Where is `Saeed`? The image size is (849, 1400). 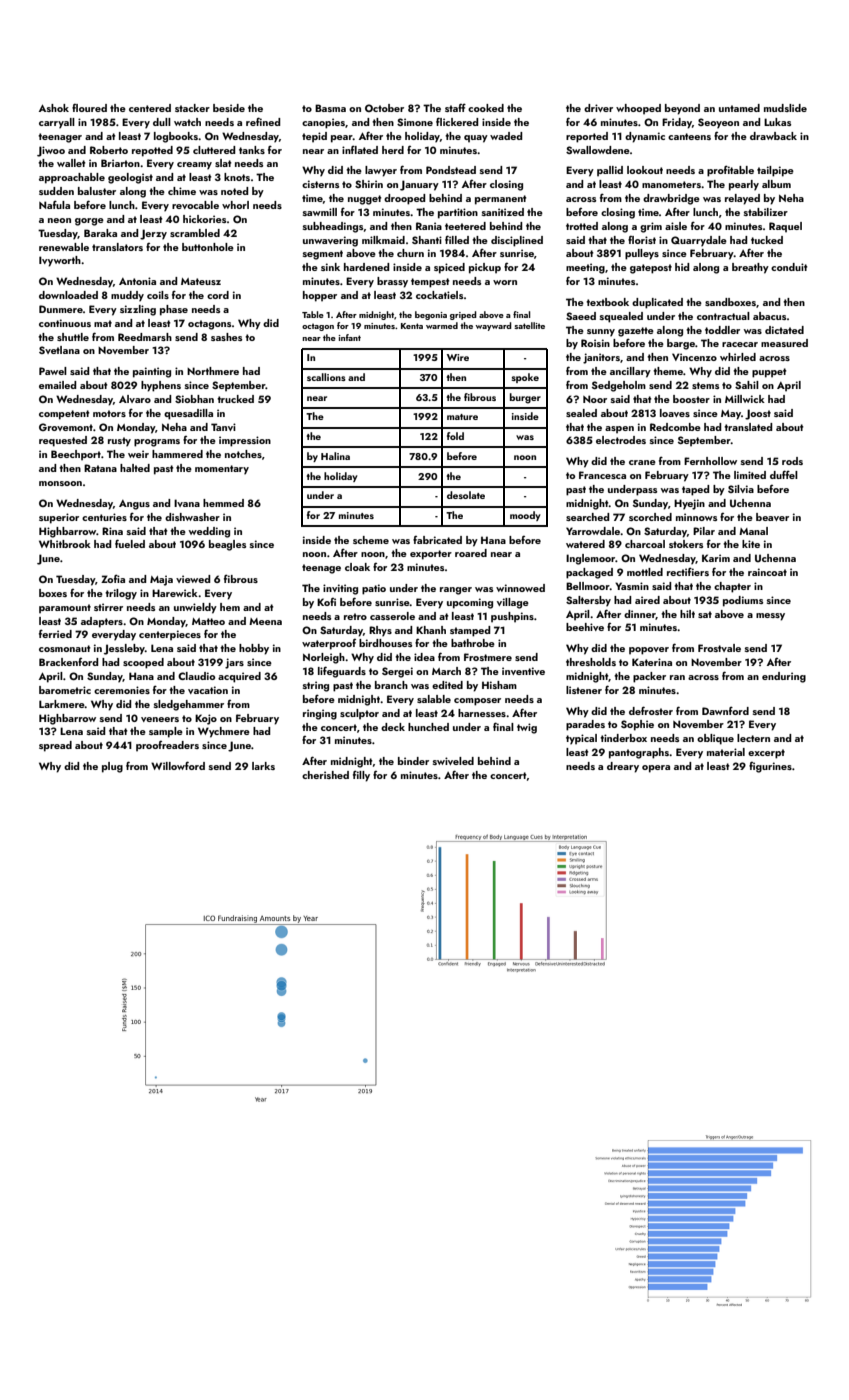 Saeed is located at coordinates (581, 316).
